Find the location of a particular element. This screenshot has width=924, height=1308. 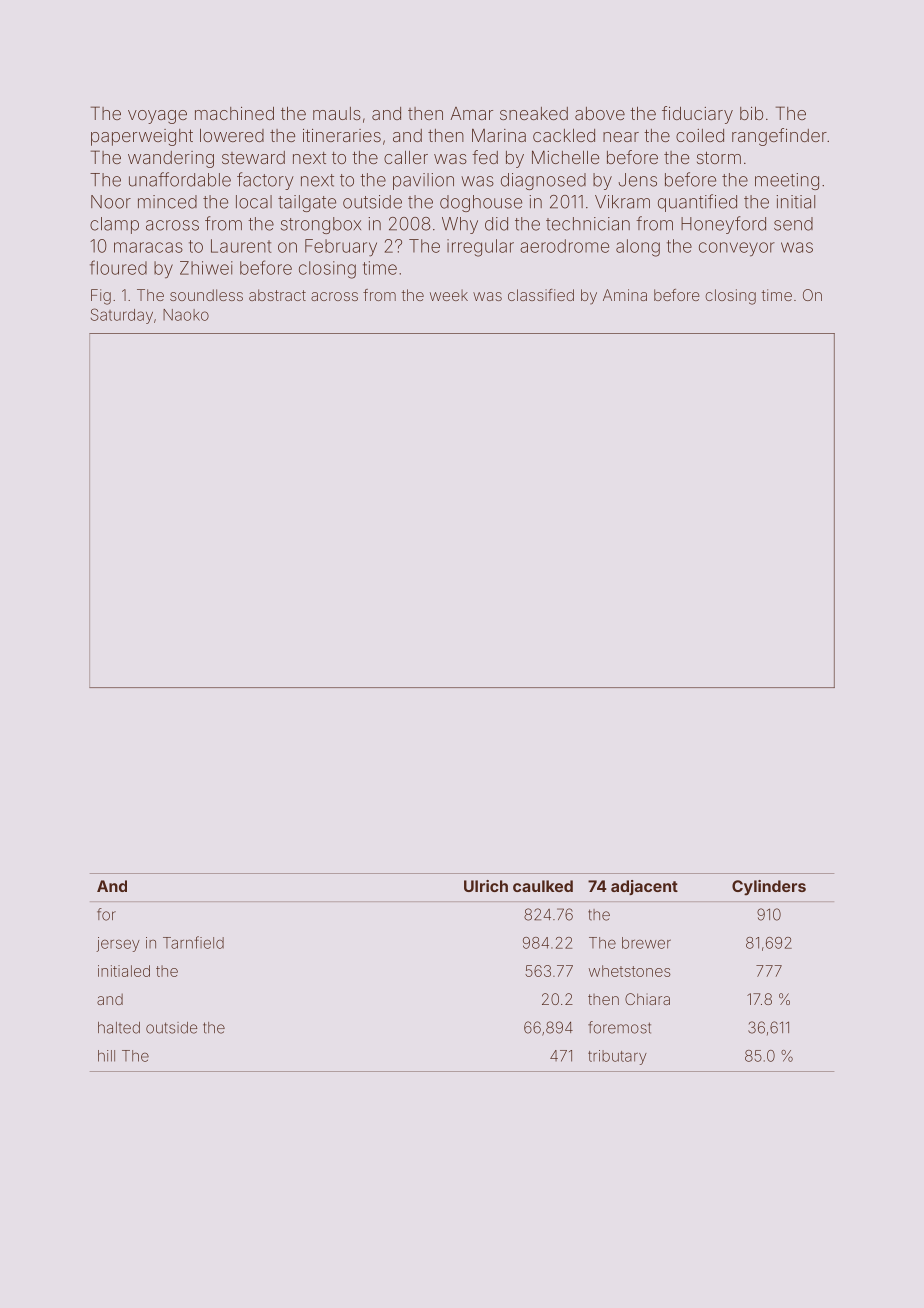

brewer is located at coordinates (646, 943).
